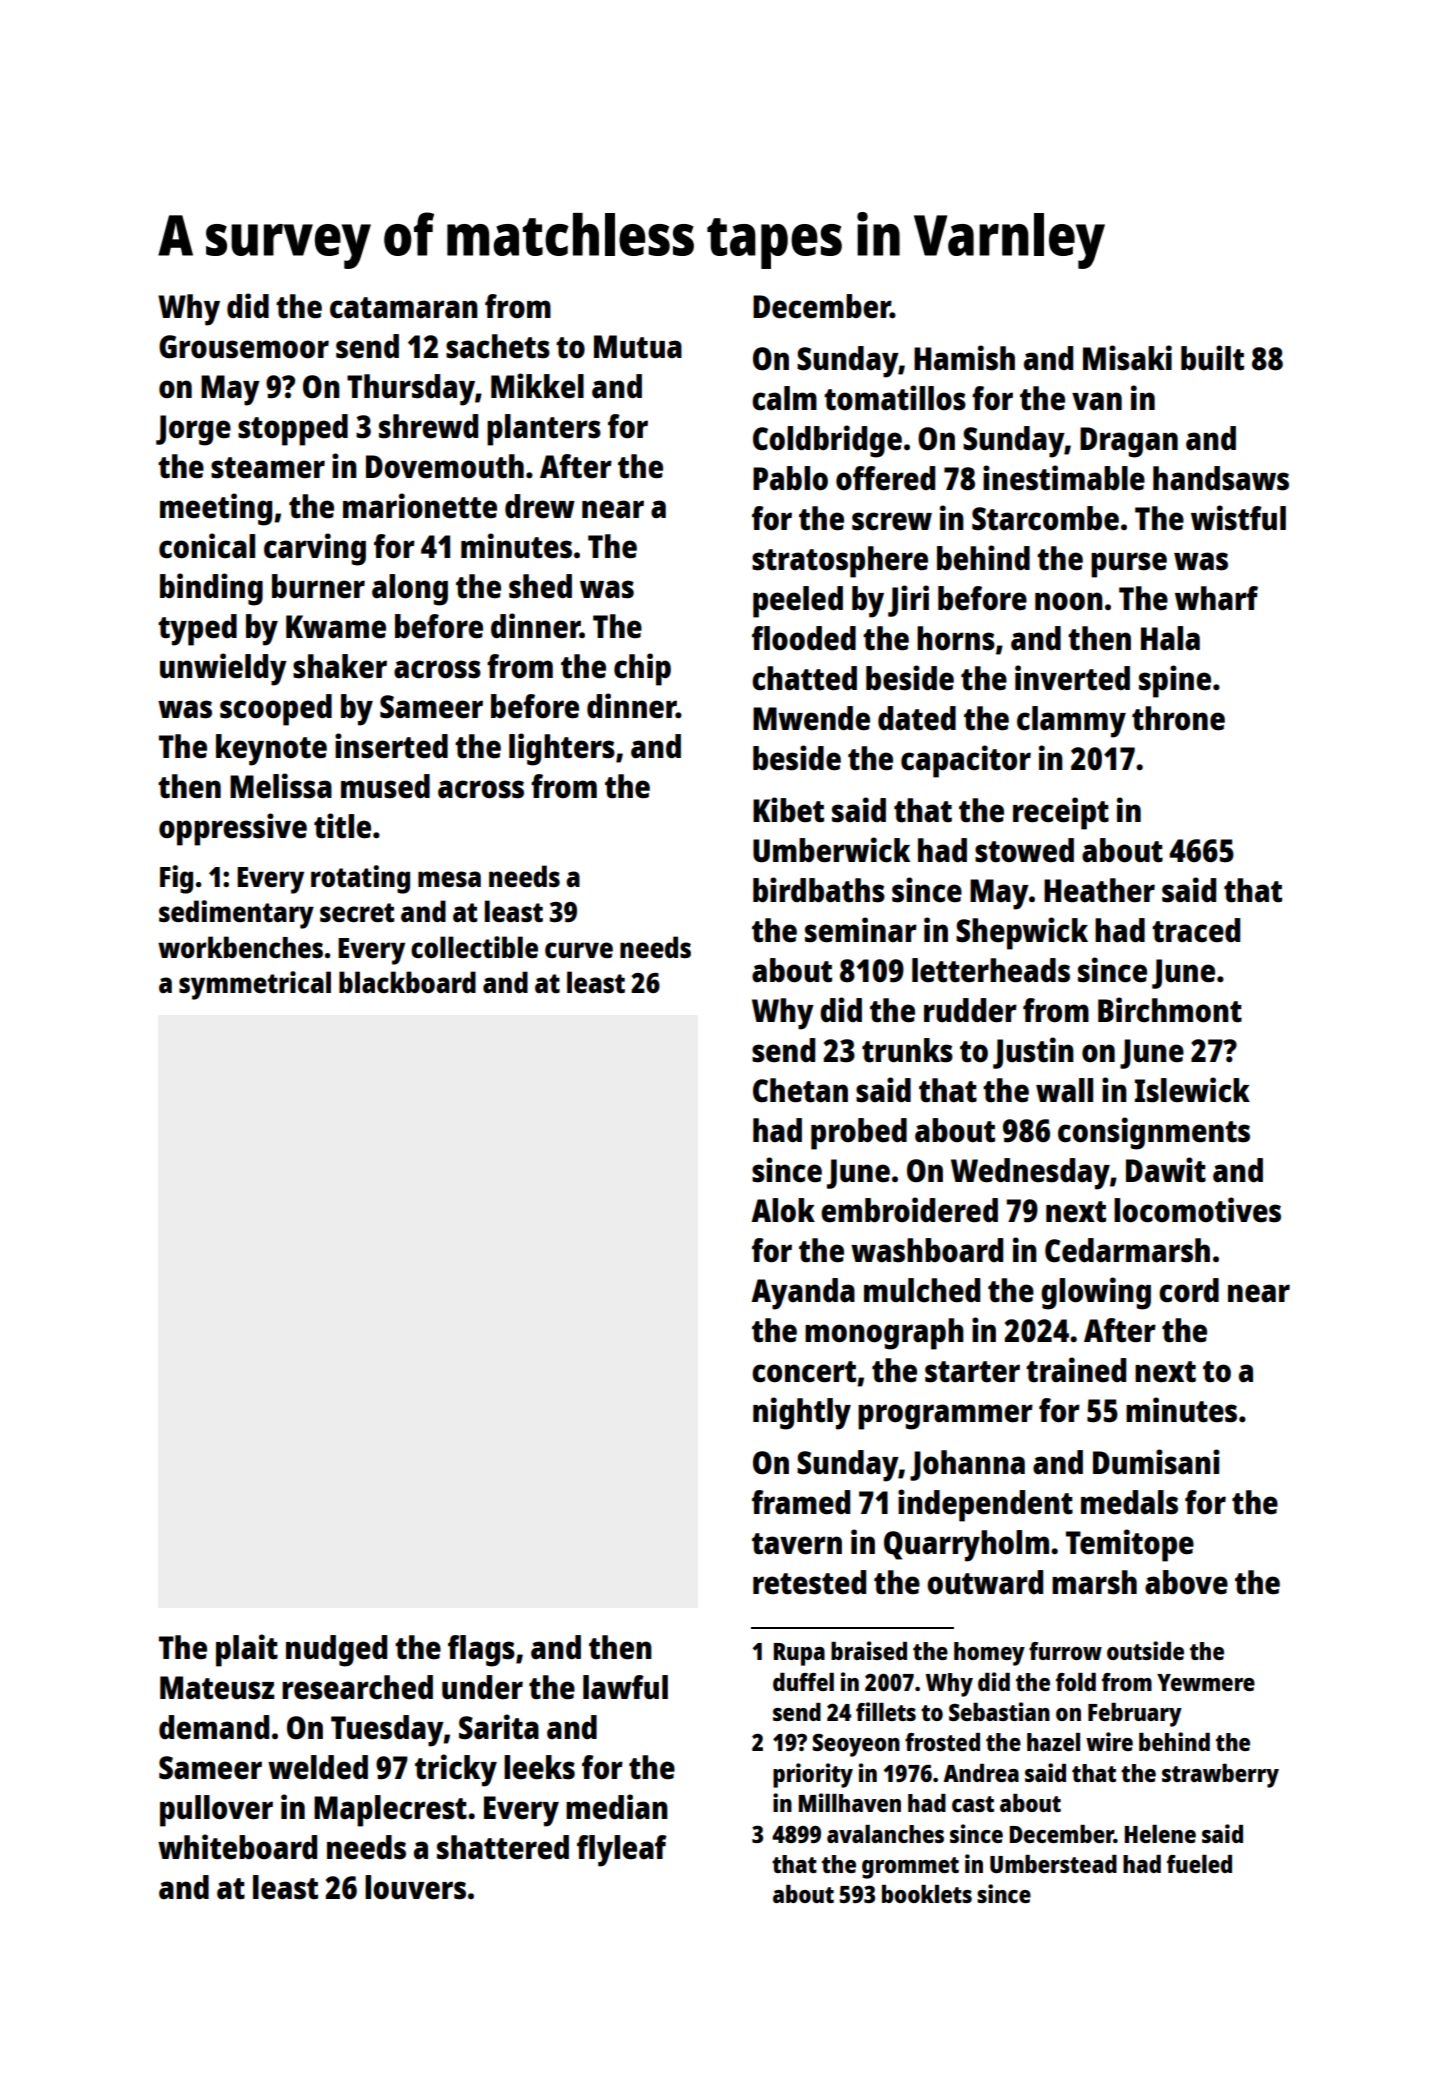  Describe the element at coordinates (797, 1544) in the screenshot. I see `tavern` at that location.
